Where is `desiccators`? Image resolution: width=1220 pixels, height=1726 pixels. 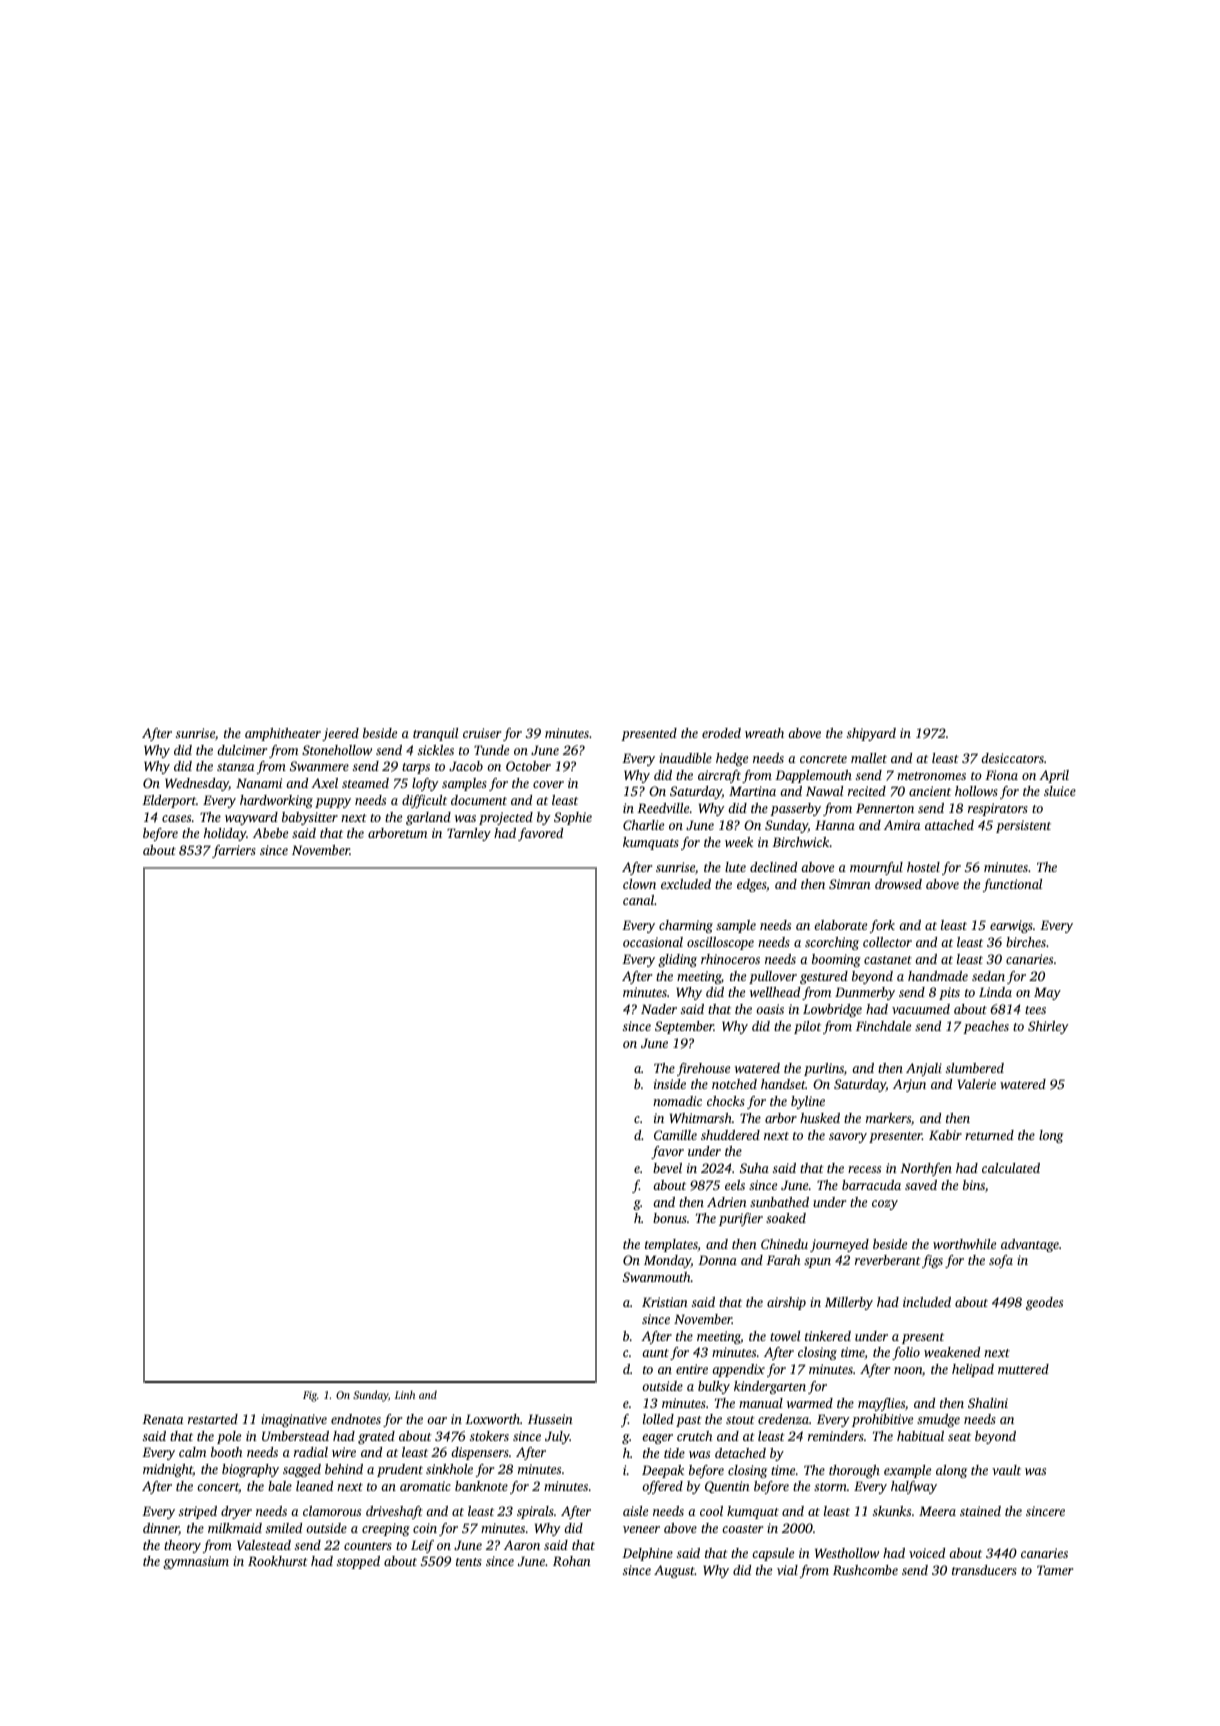 desiccators is located at coordinates (1012, 758).
